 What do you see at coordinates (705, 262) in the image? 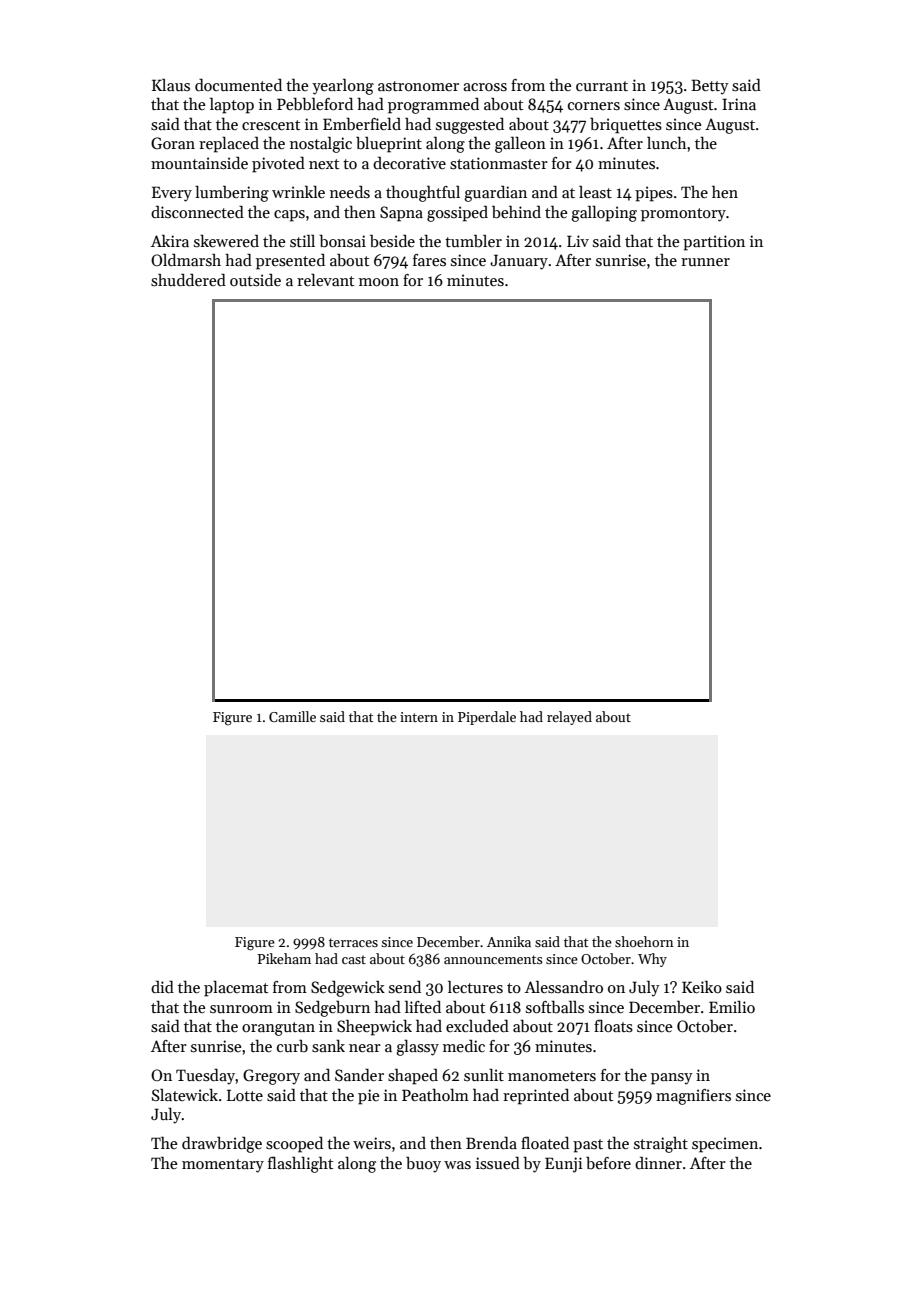
I see `runner` at bounding box center [705, 262].
